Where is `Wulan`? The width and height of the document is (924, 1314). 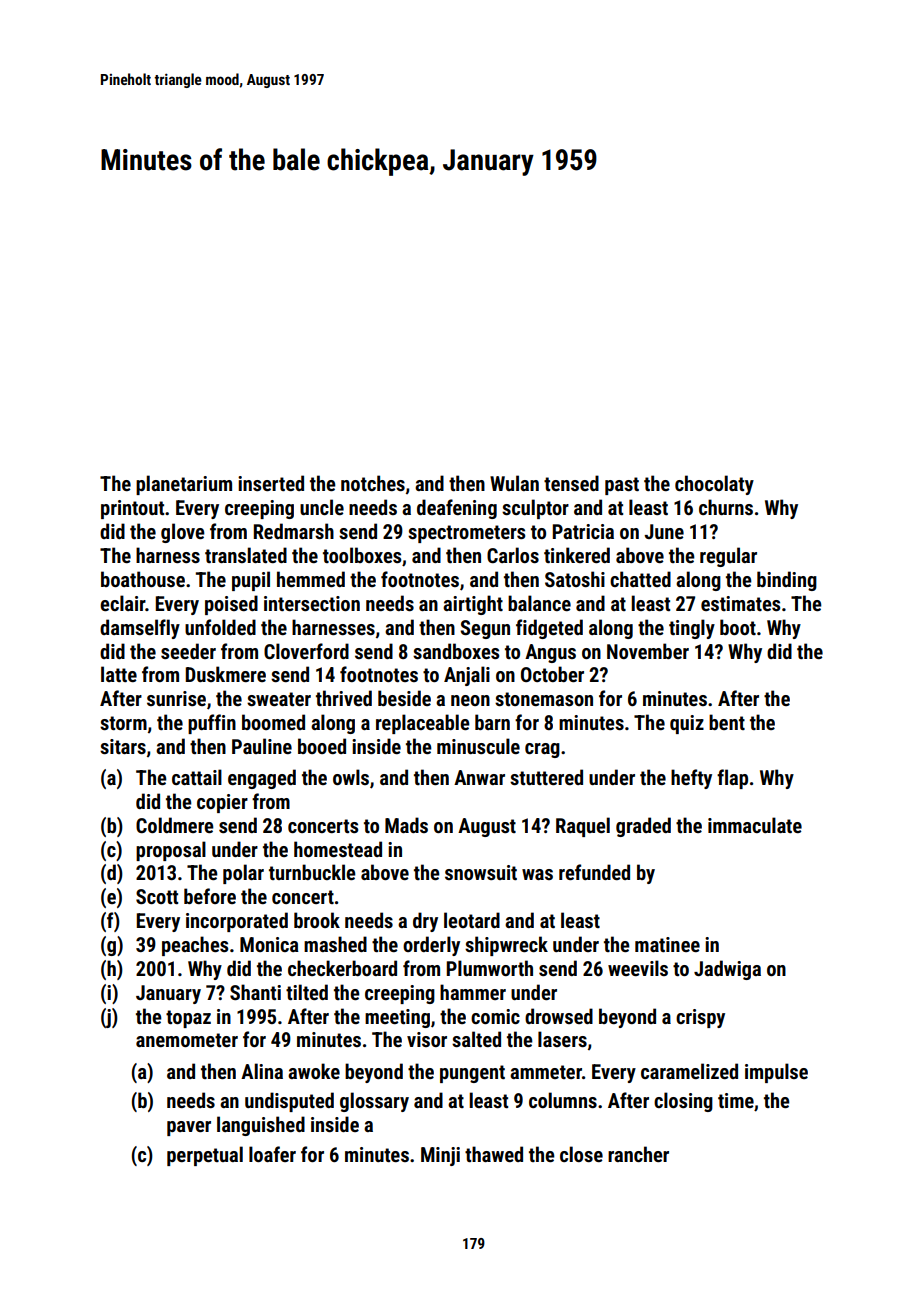
Wulan is located at coordinates (514, 483).
